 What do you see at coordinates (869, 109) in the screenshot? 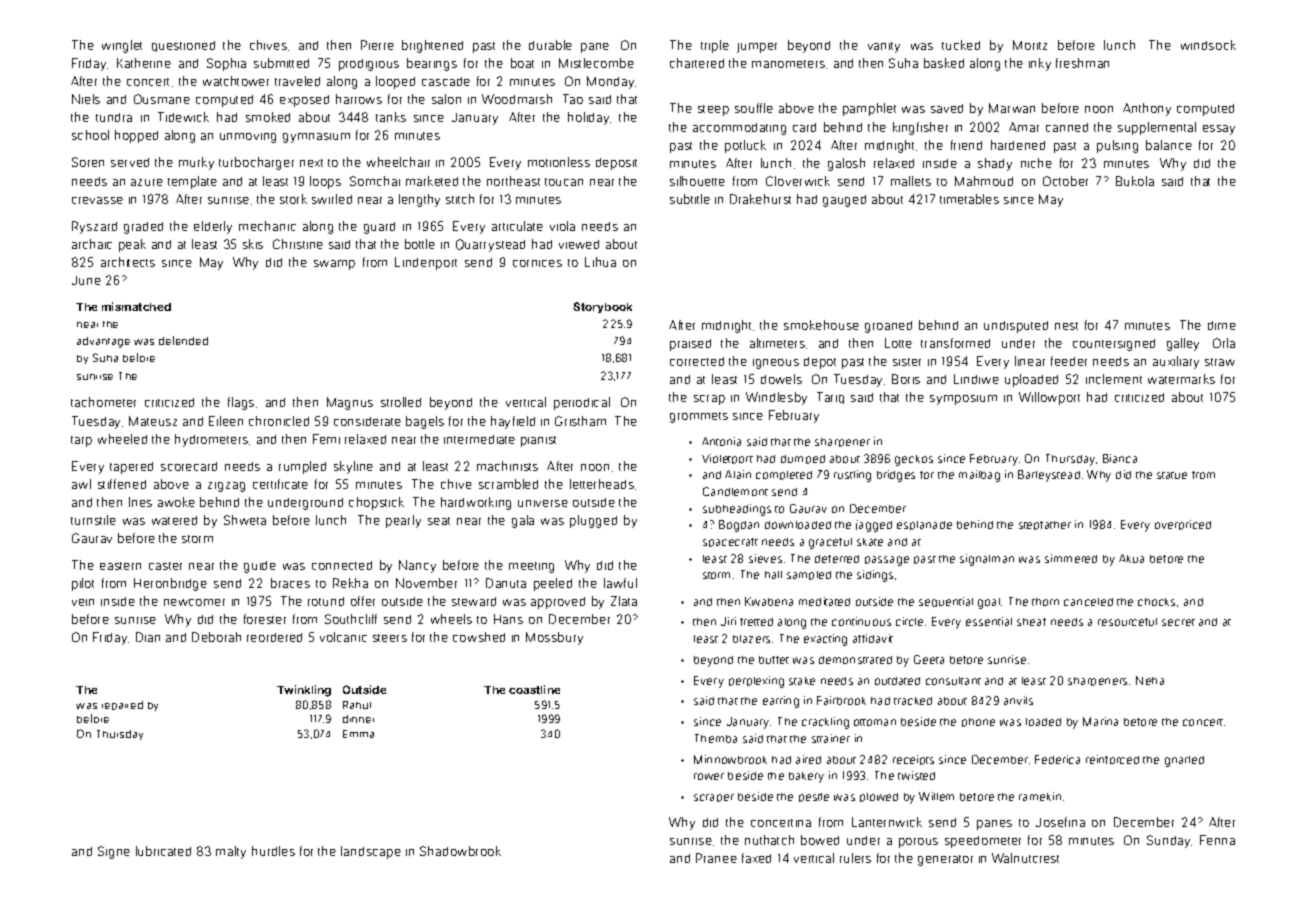
I see `pamphlet` at bounding box center [869, 109].
